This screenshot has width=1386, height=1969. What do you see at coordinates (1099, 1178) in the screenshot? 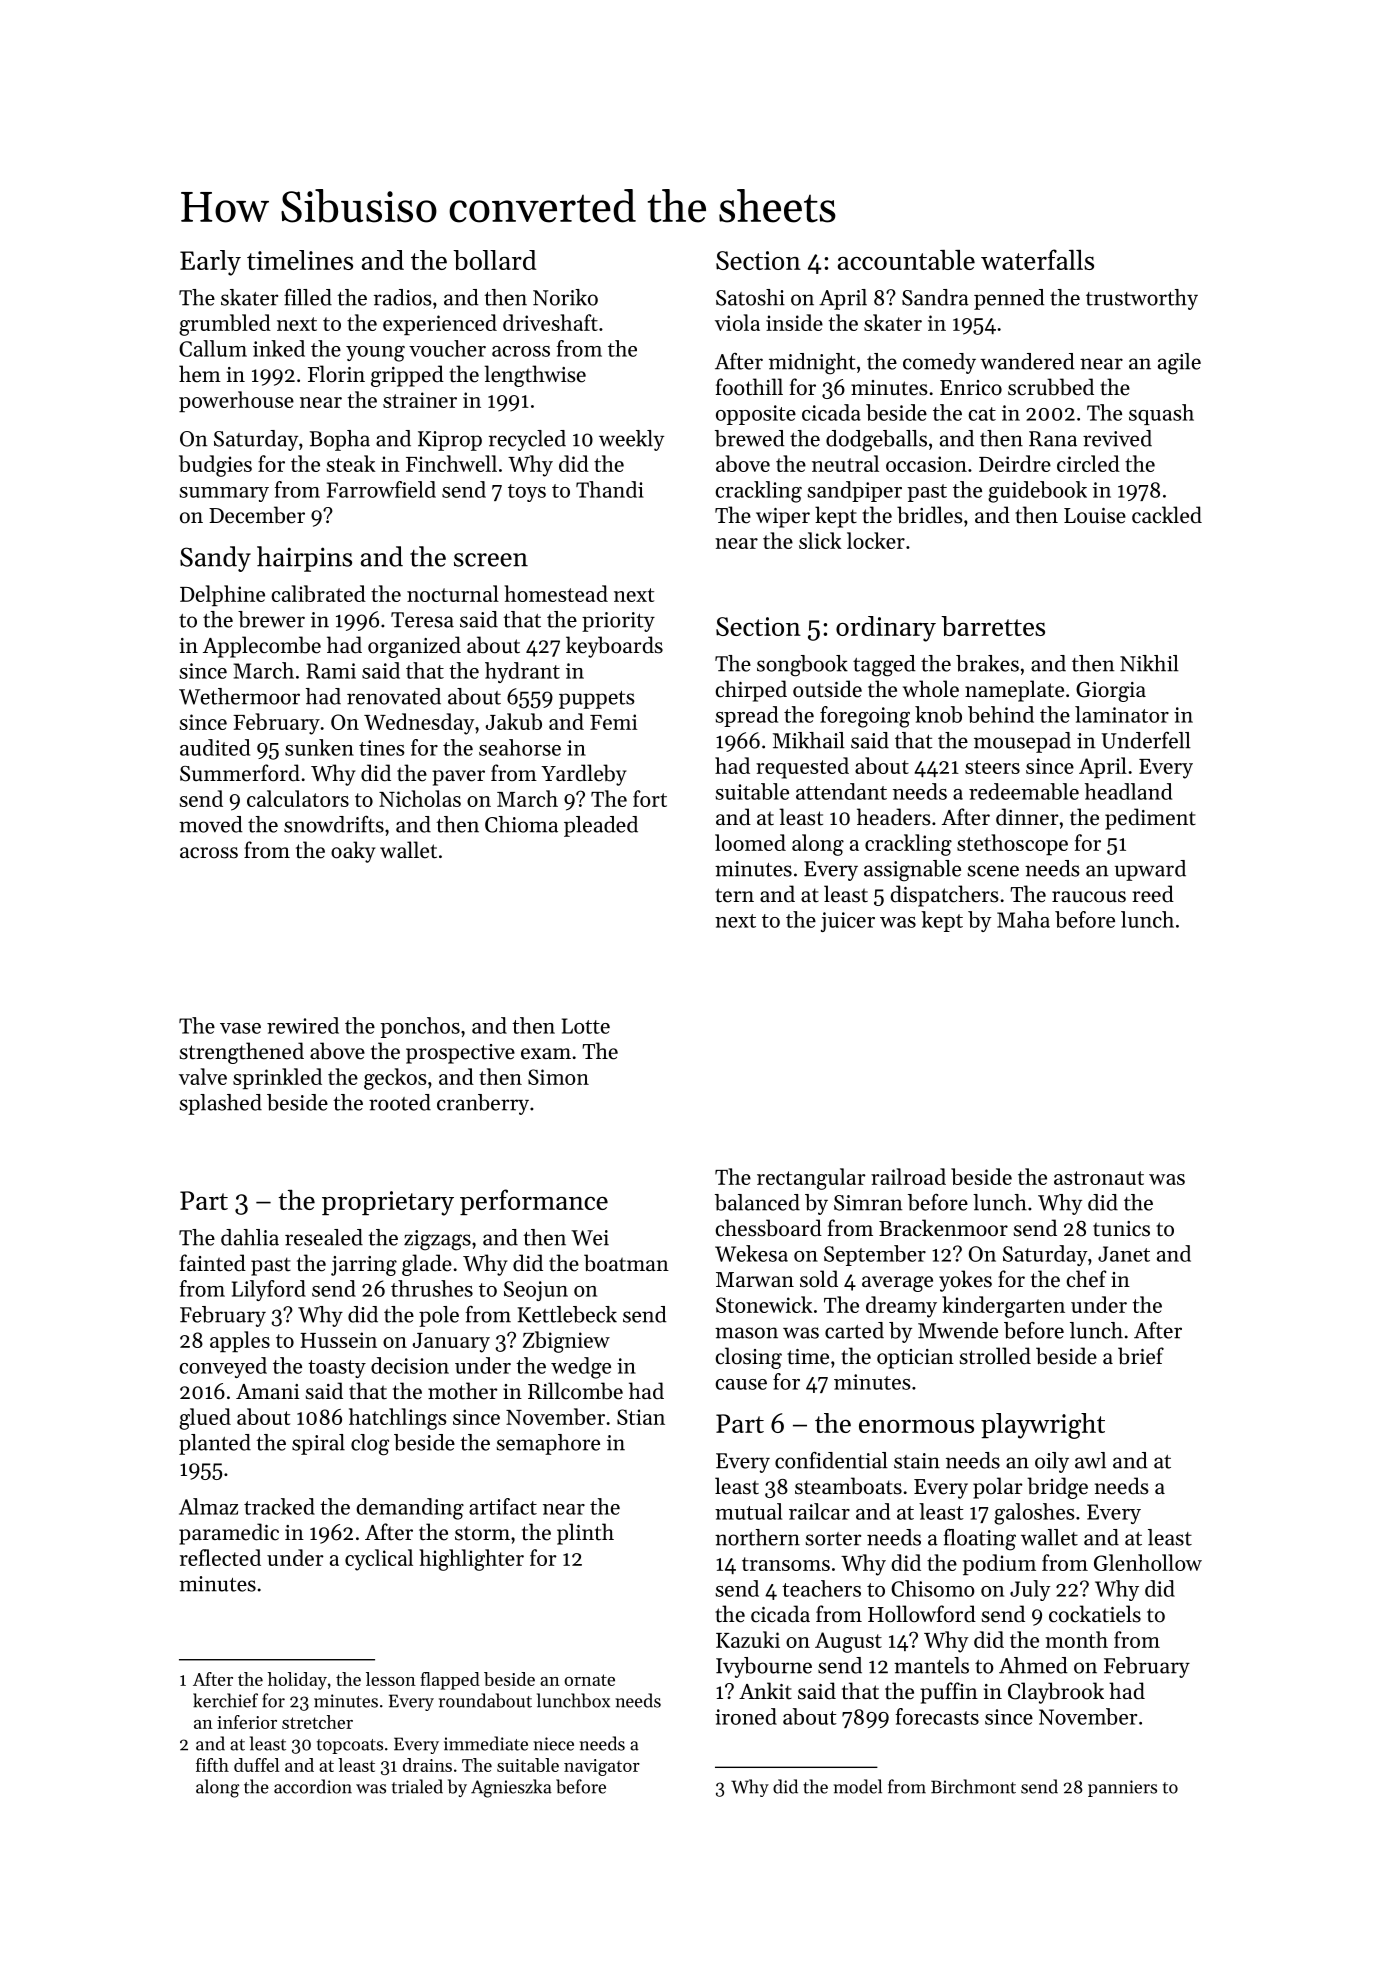
I see `astronaut` at bounding box center [1099, 1178].
